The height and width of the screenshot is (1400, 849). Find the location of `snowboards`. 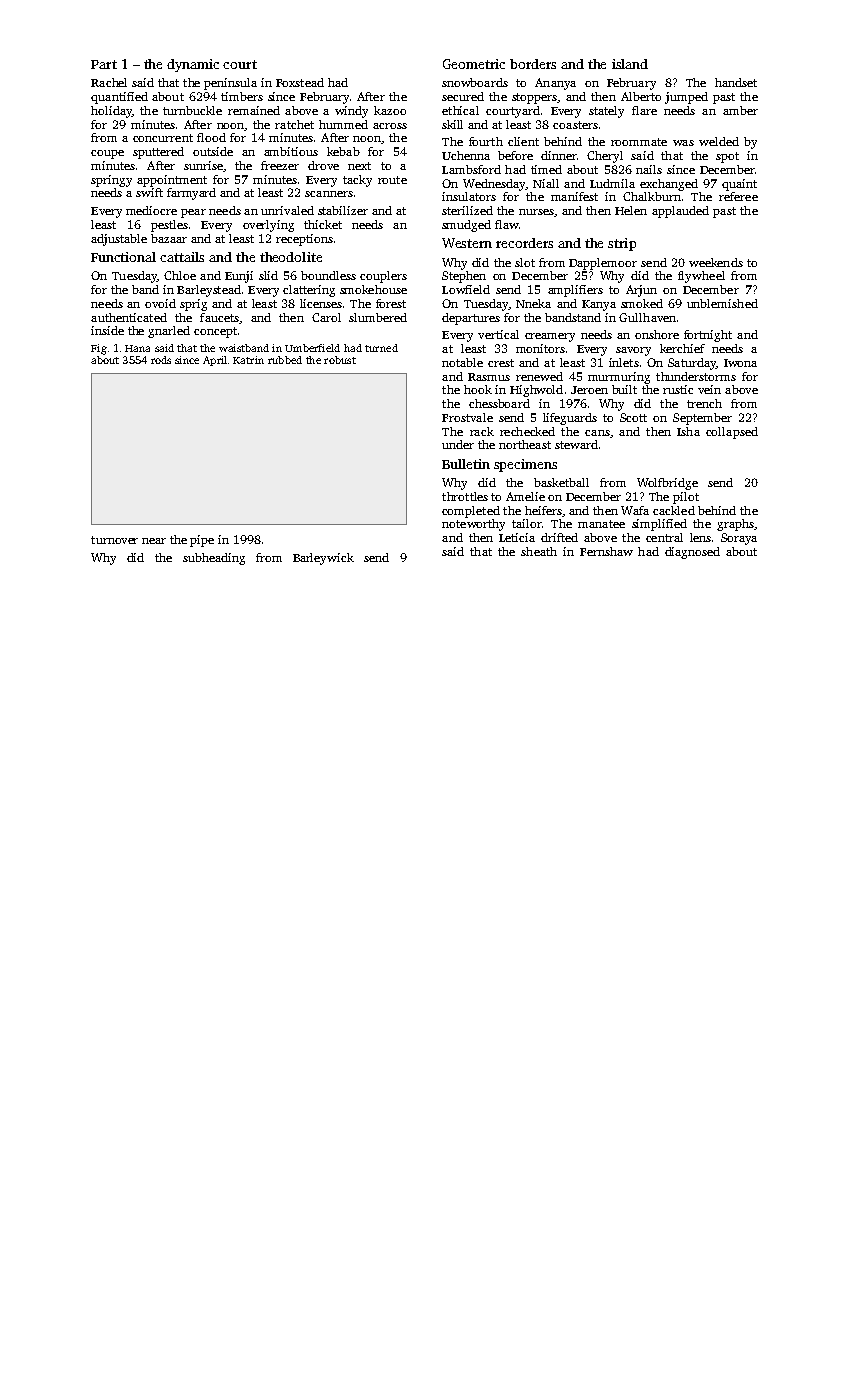

snowboards is located at coordinates (475, 82).
